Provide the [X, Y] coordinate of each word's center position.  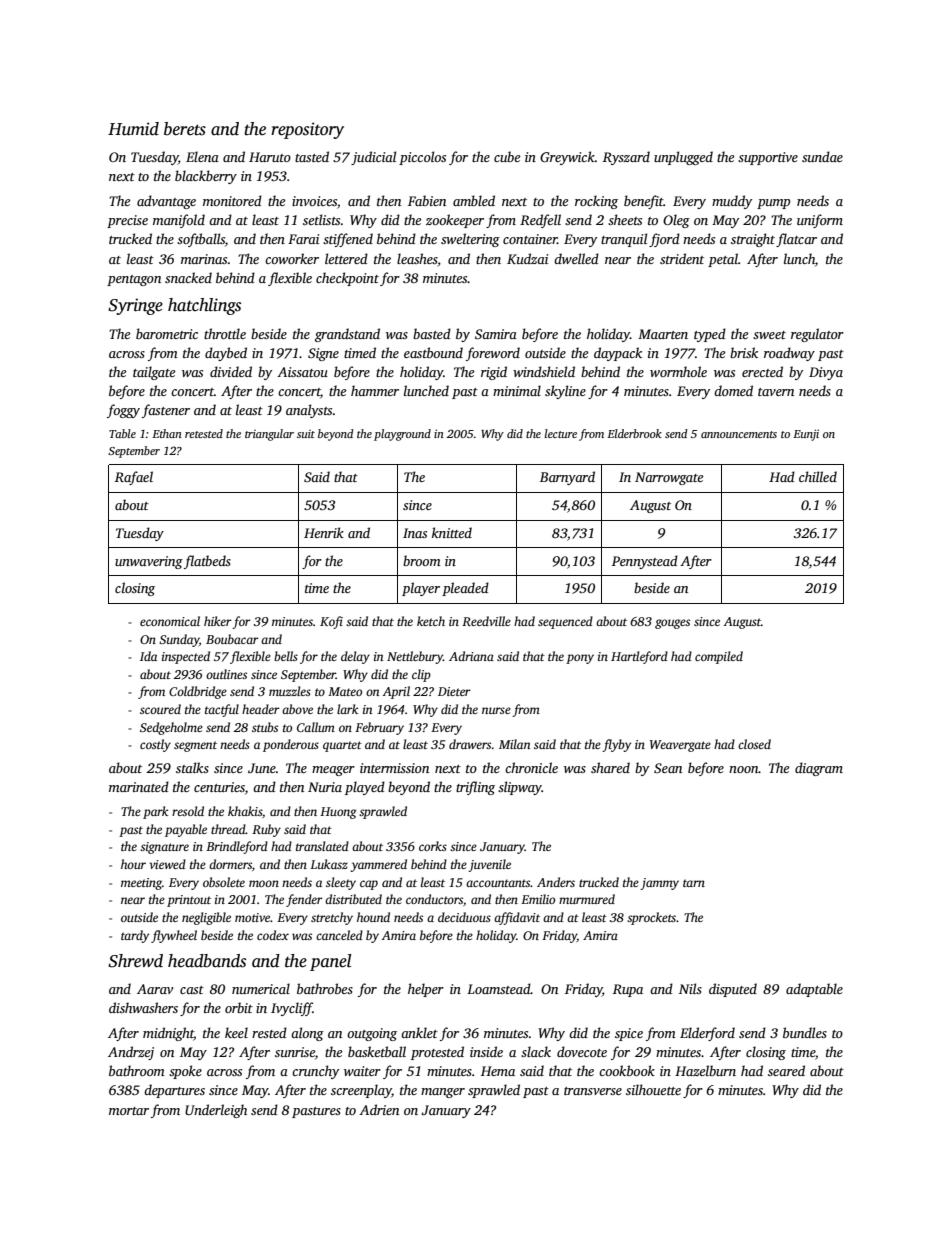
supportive [768, 158]
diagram [819, 769]
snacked [188, 277]
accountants [498, 883]
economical [170, 621]
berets [185, 129]
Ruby [266, 830]
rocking [596, 202]
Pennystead [645, 562]
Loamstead [499, 988]
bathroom [137, 1070]
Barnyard [567, 478]
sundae [822, 156]
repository [307, 130]
